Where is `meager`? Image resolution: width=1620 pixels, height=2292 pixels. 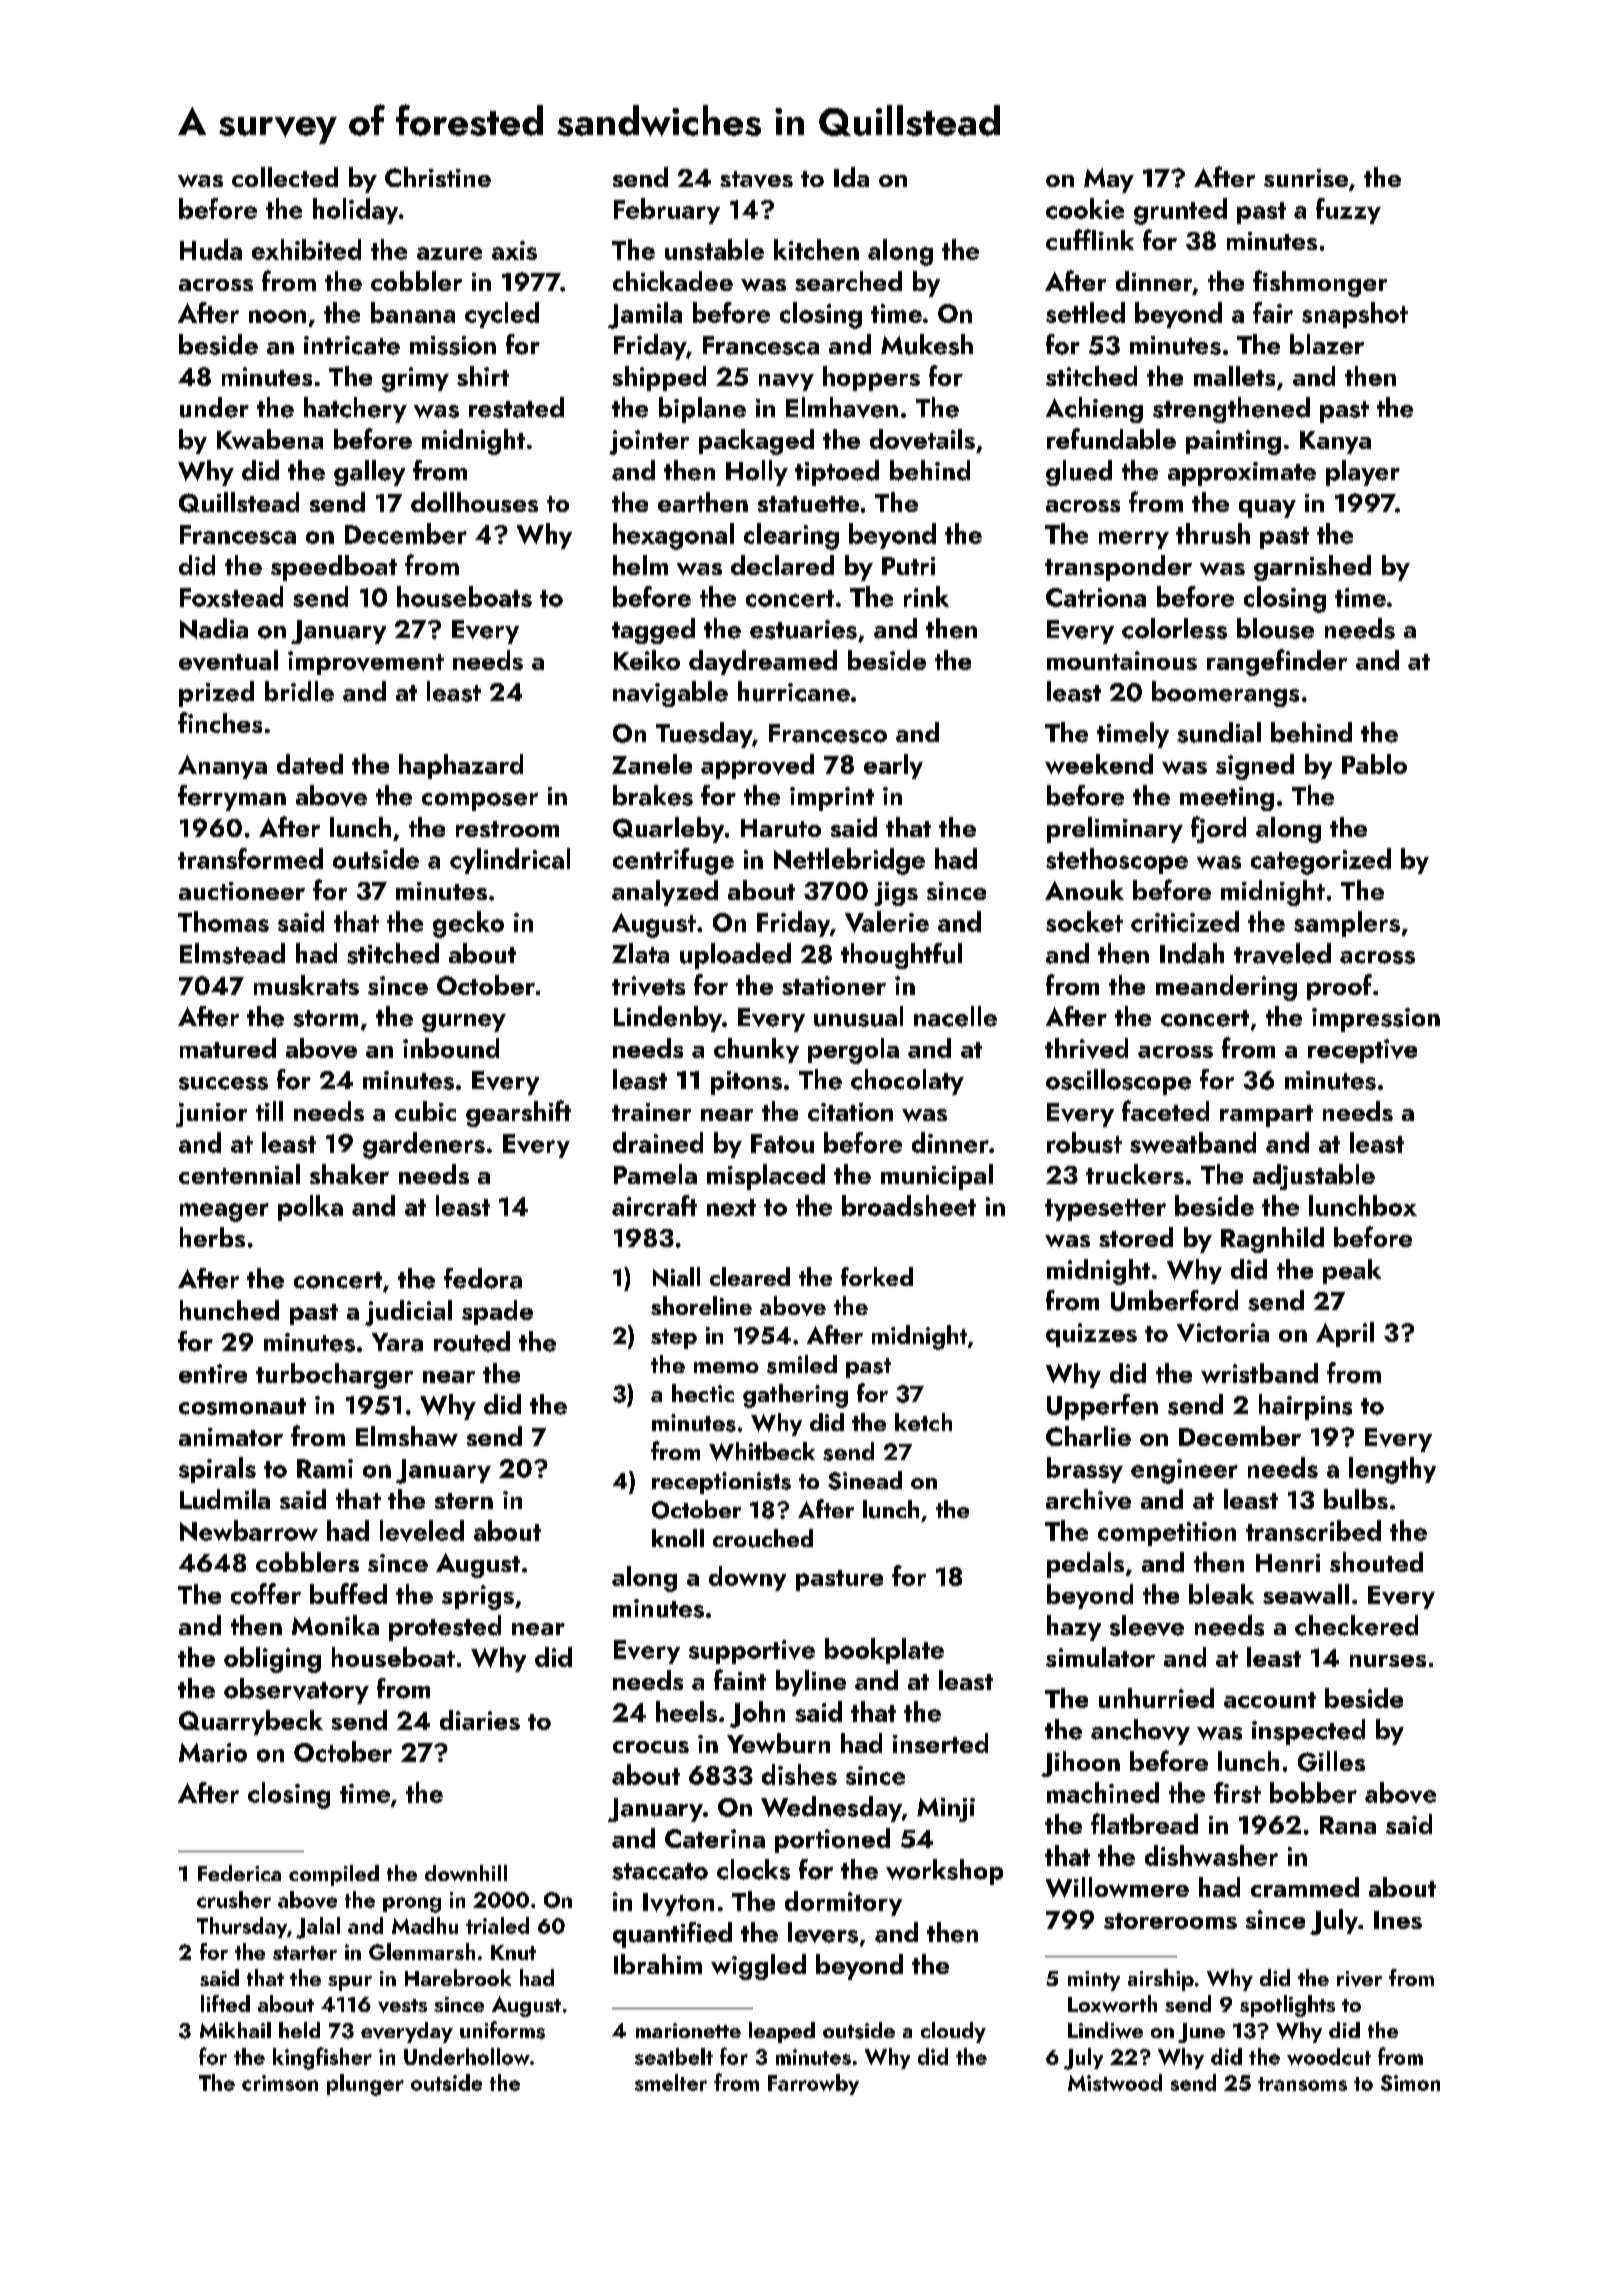 meager is located at coordinates (224, 1212).
